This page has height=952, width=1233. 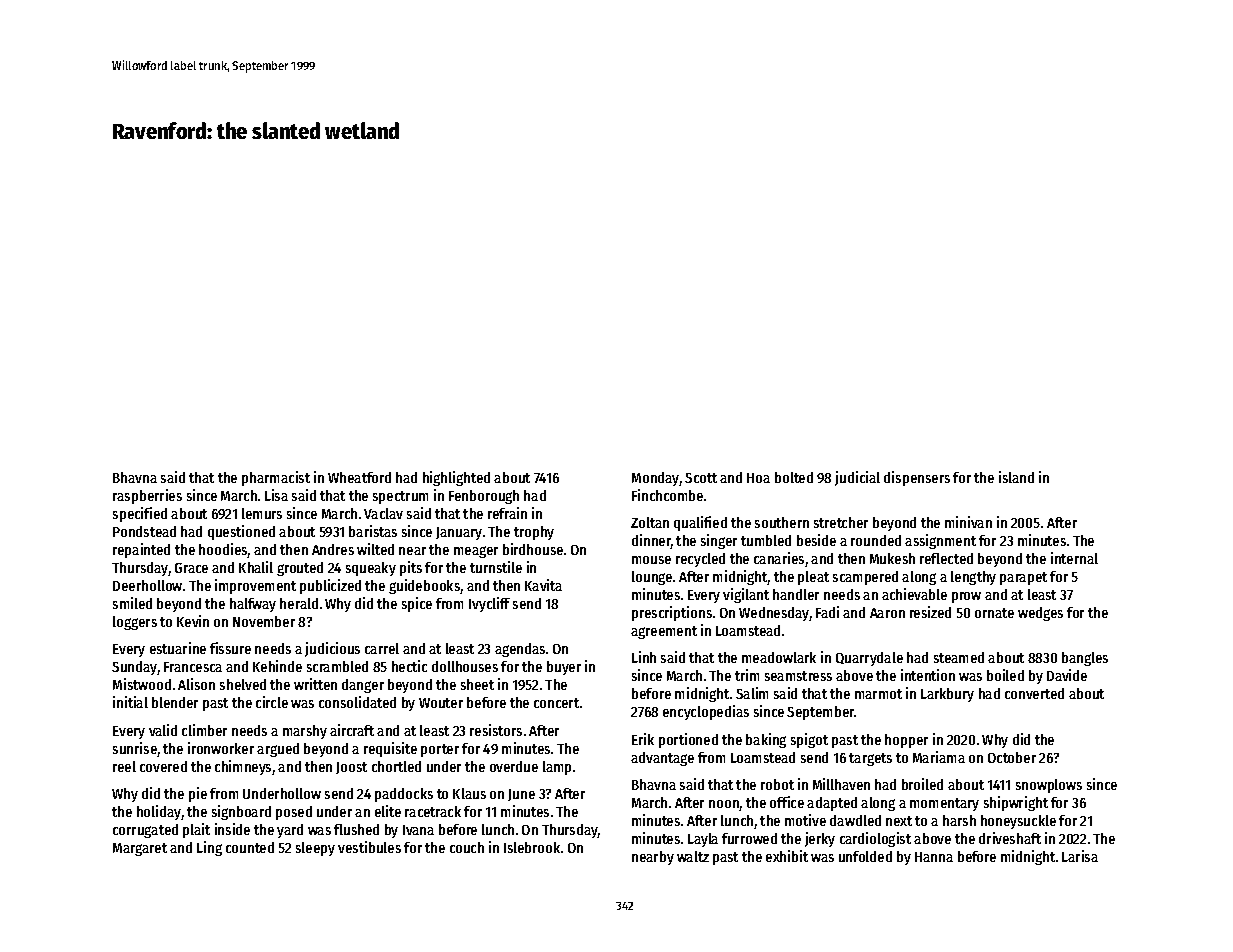 What do you see at coordinates (351, 768) in the page?
I see `Joost` at bounding box center [351, 768].
